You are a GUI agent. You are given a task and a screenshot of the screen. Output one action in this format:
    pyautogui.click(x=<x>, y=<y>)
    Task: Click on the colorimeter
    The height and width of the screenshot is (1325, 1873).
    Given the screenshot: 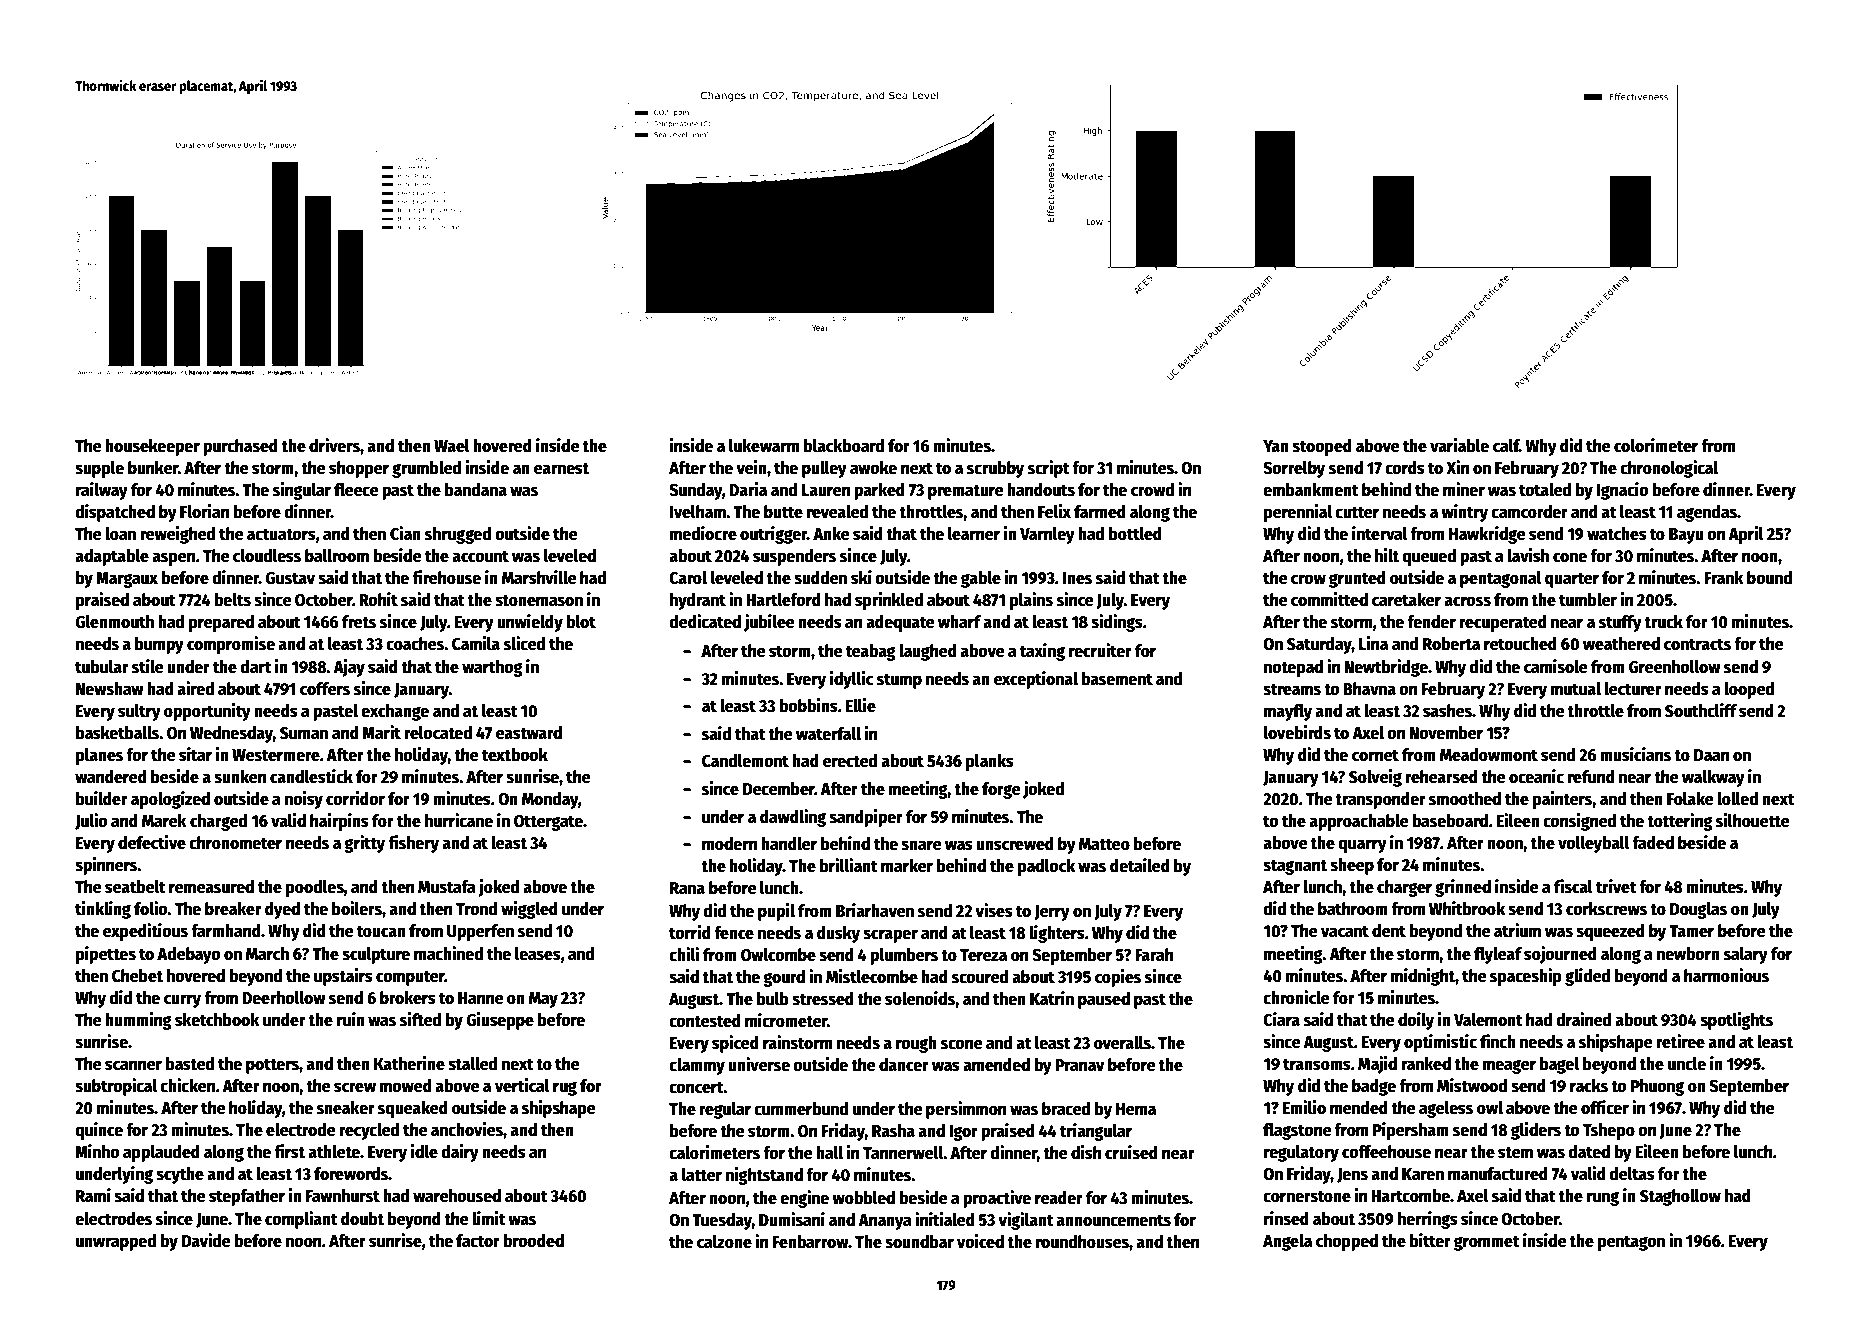 What is the action you would take?
    pyautogui.click(x=1656, y=445)
